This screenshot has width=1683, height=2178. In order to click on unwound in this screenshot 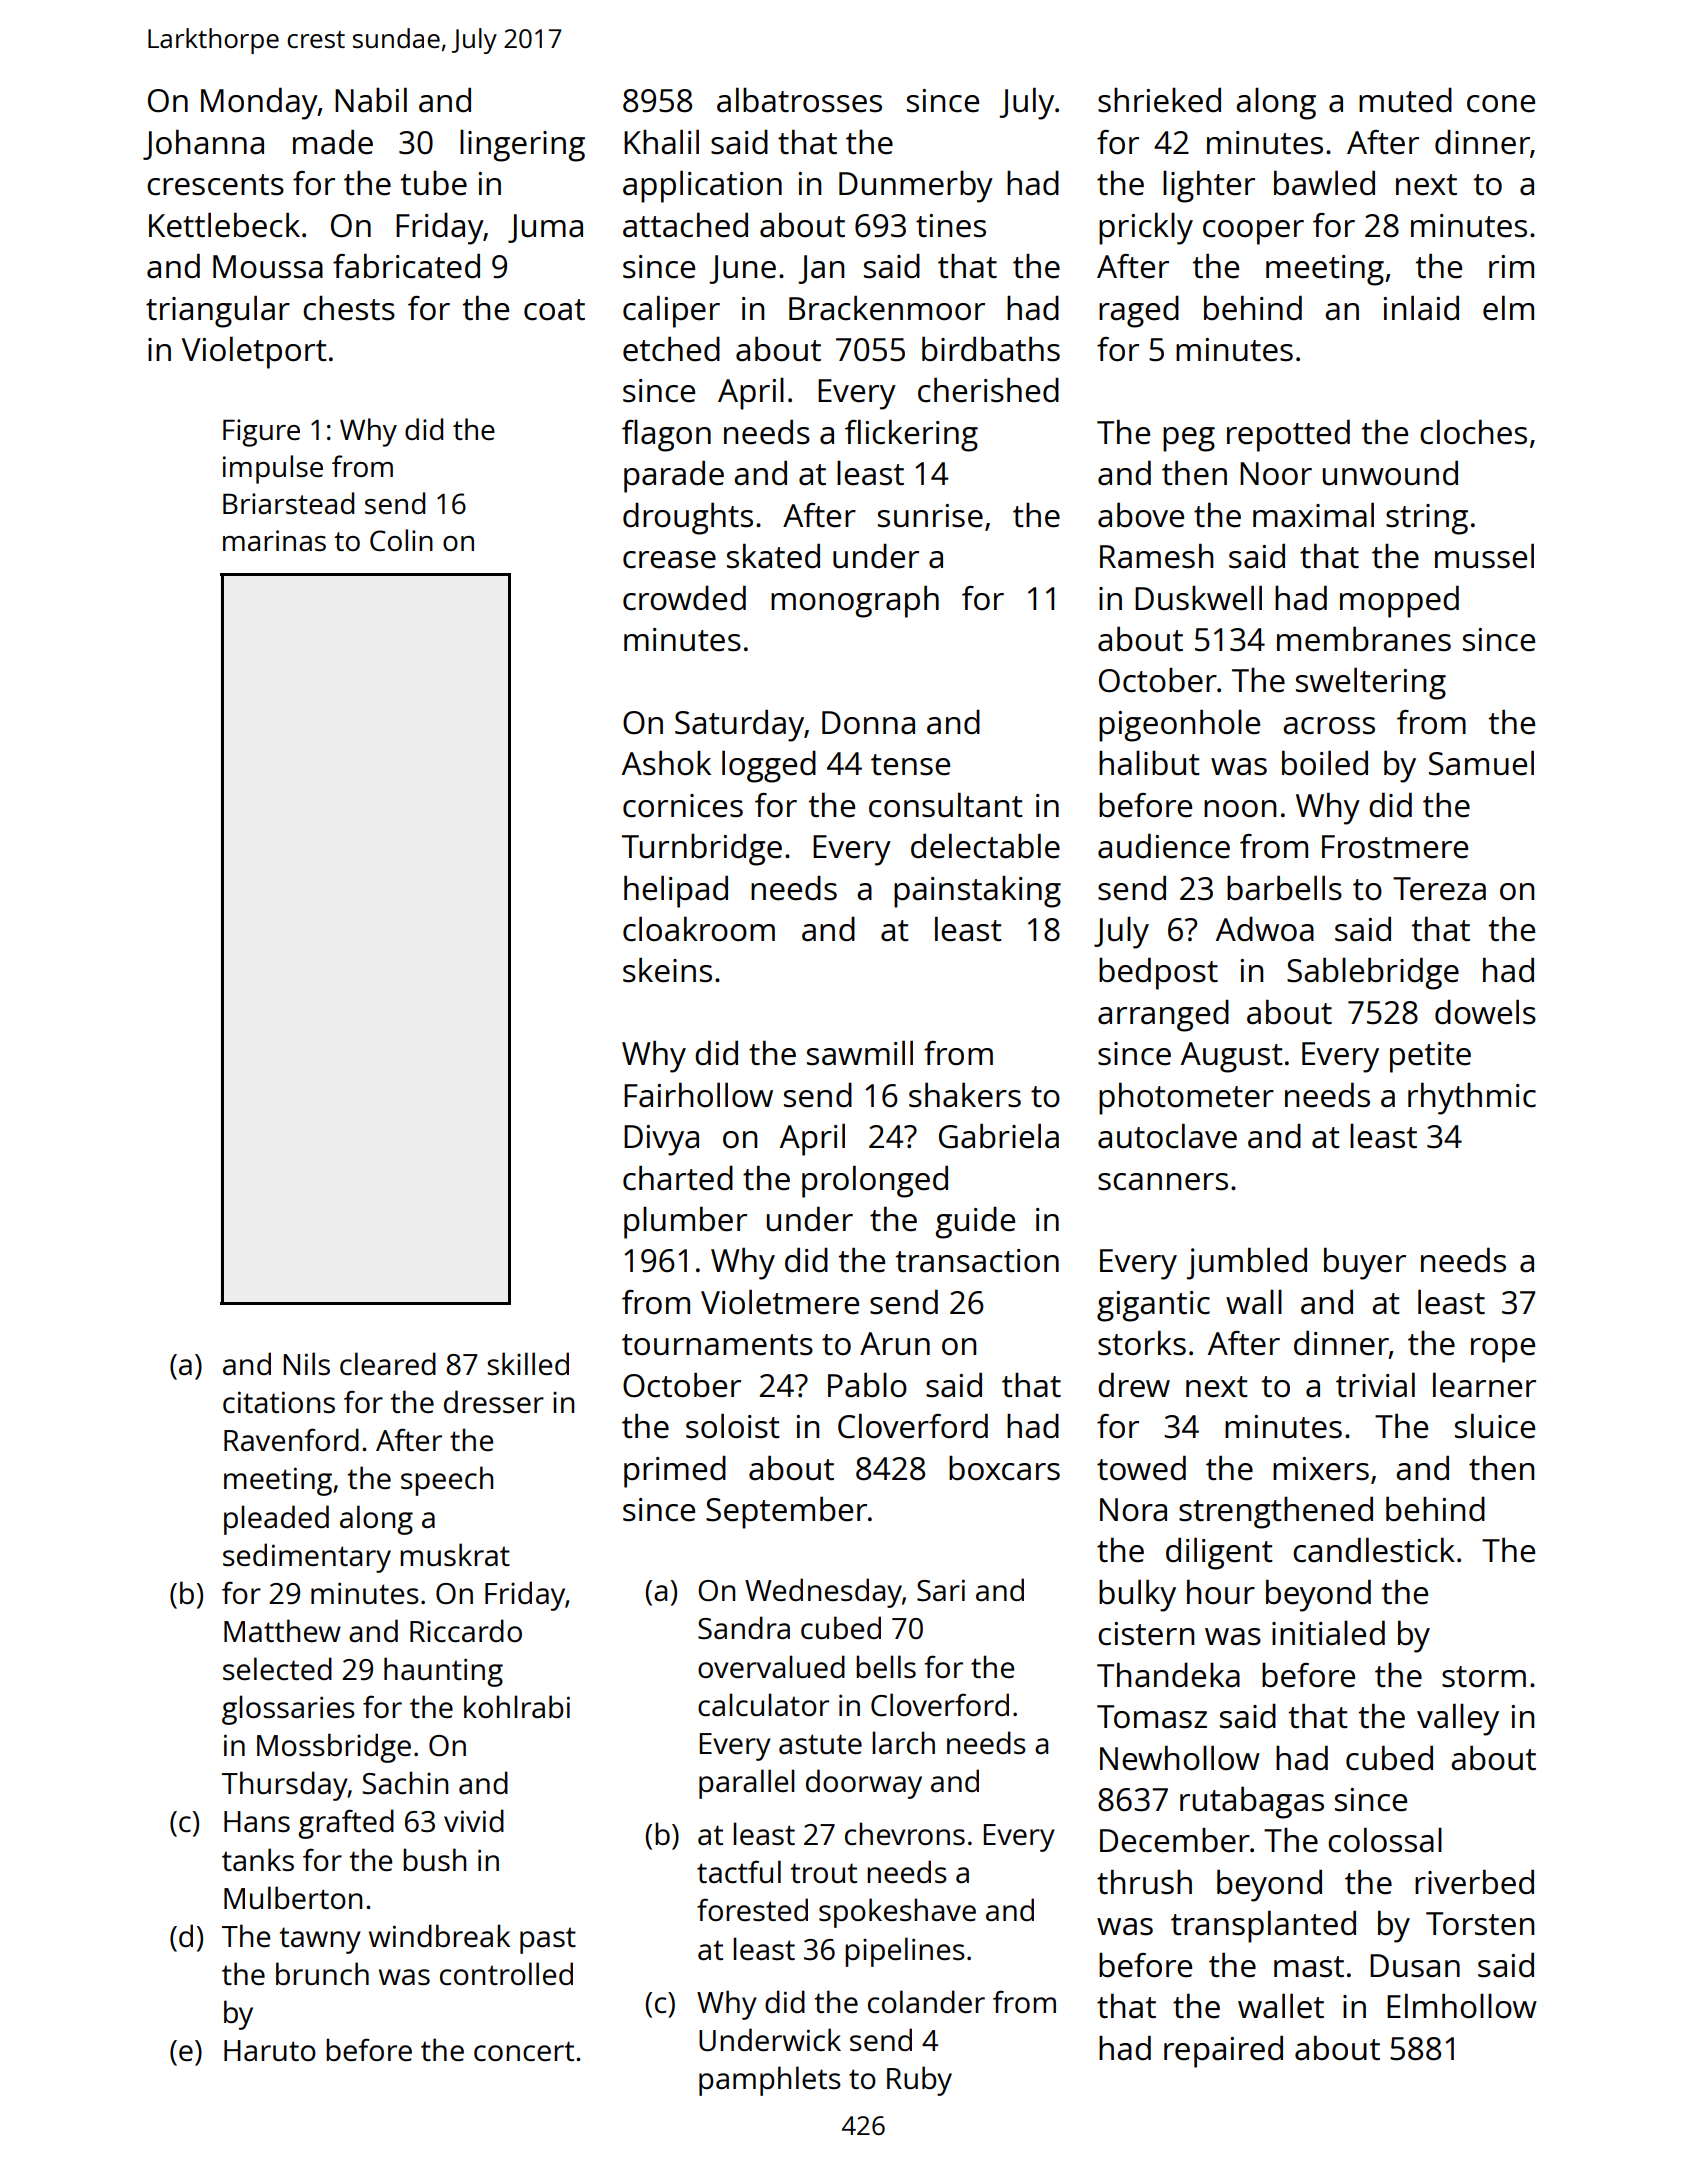, I will do `click(1390, 473)`.
